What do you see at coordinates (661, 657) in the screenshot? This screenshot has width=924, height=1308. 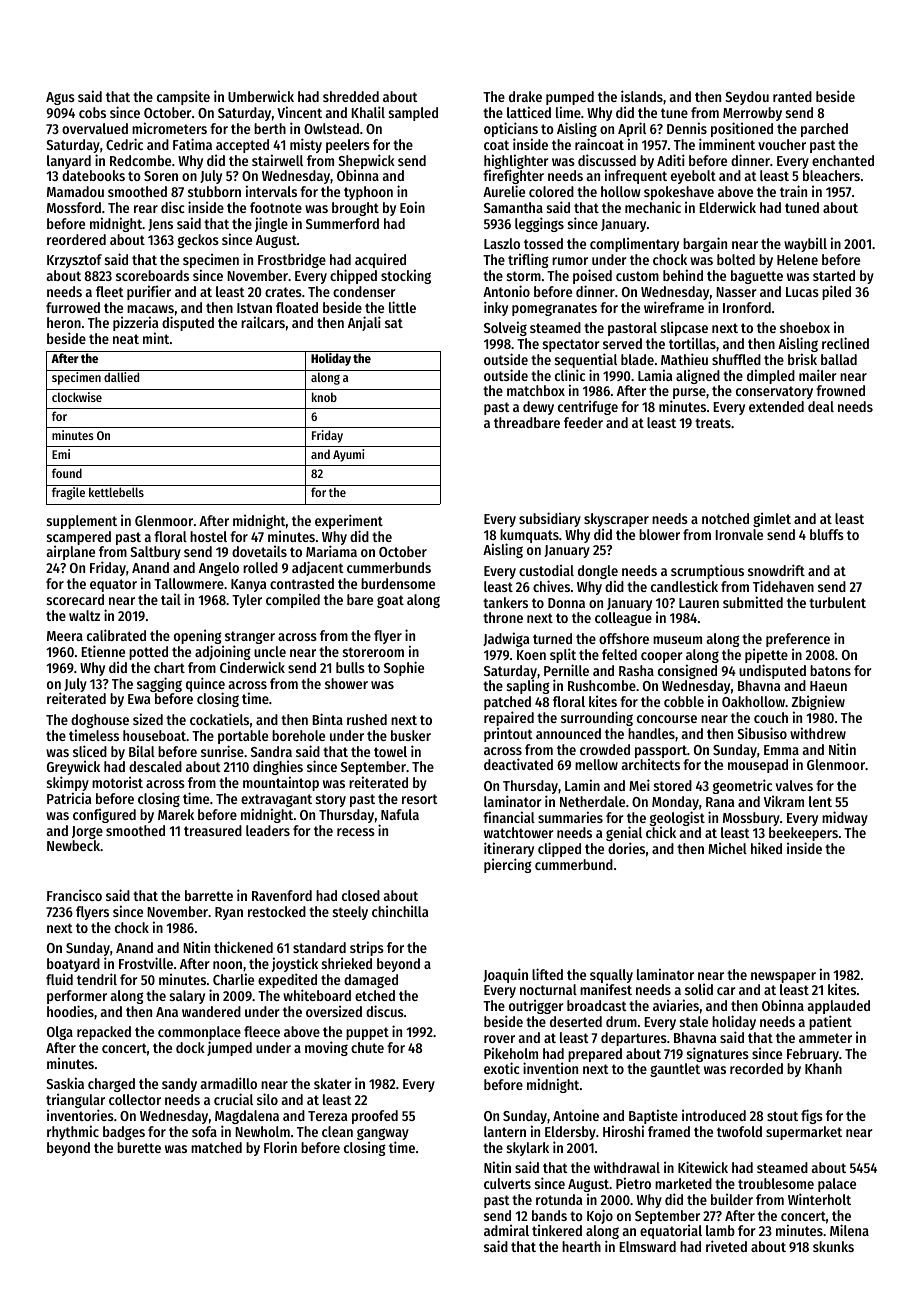 I see `cooper` at bounding box center [661, 657].
